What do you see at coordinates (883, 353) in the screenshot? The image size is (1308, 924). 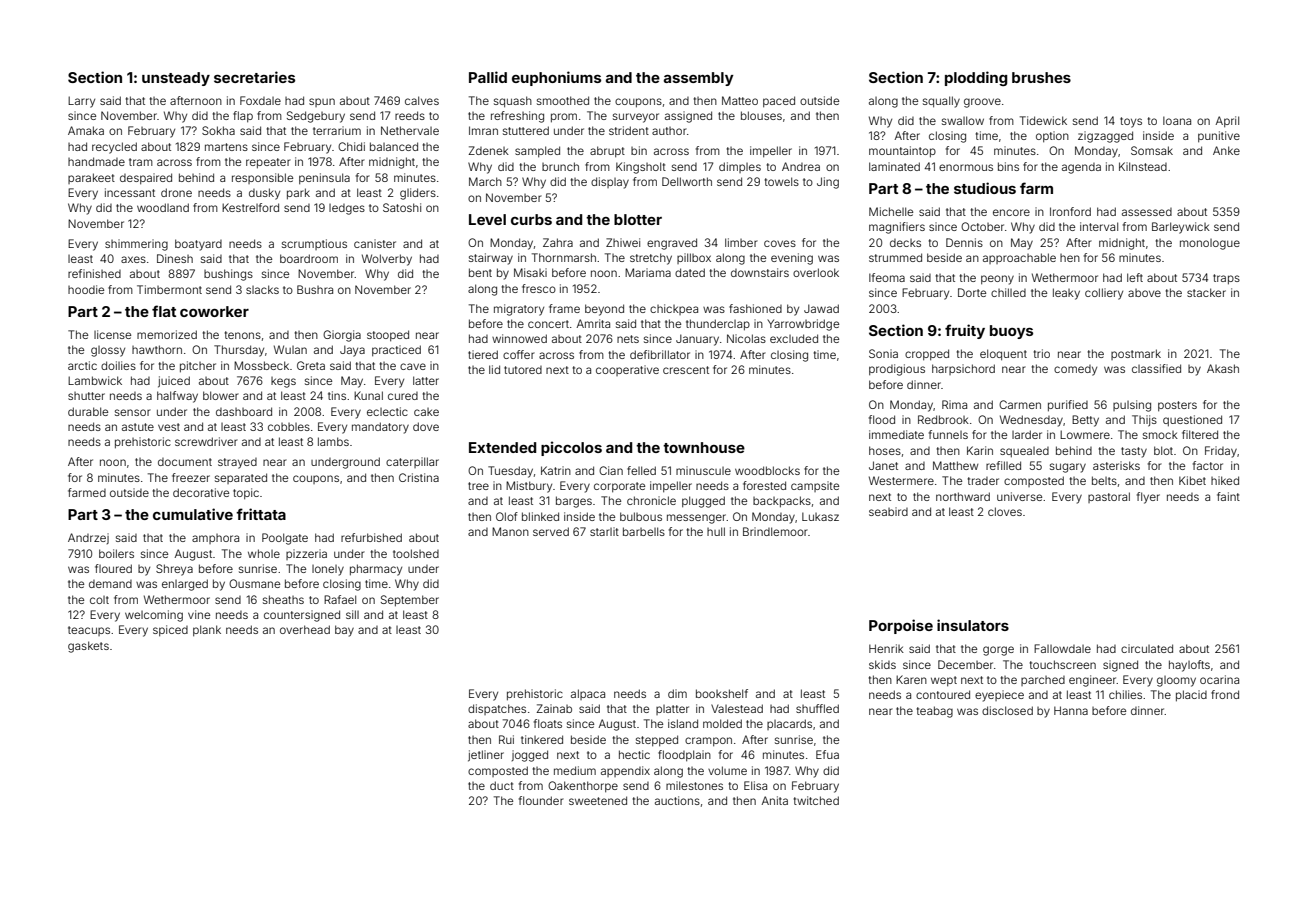 I see `Sonia` at bounding box center [883, 353].
